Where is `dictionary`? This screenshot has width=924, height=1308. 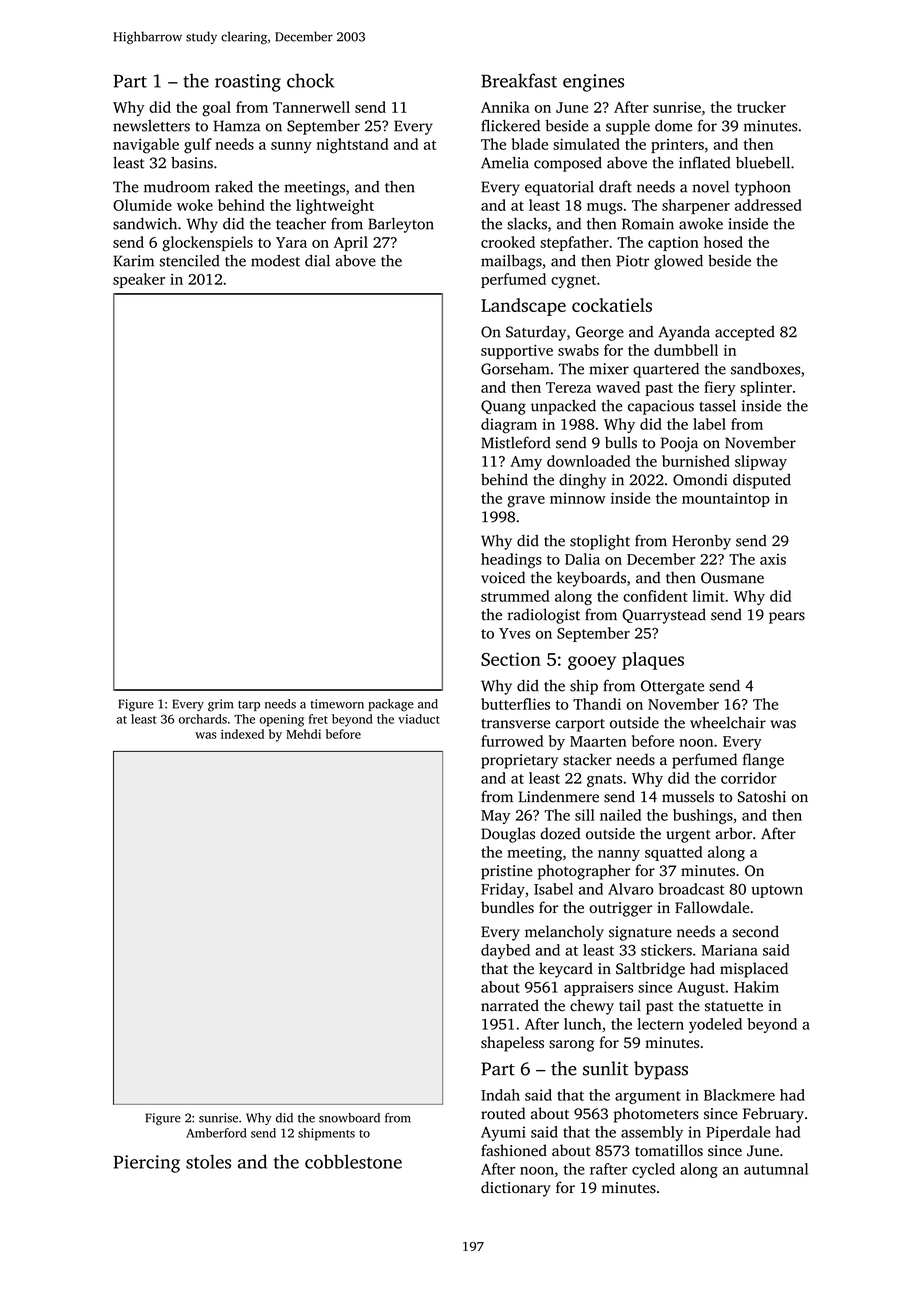
dictionary is located at coordinates (516, 1189).
